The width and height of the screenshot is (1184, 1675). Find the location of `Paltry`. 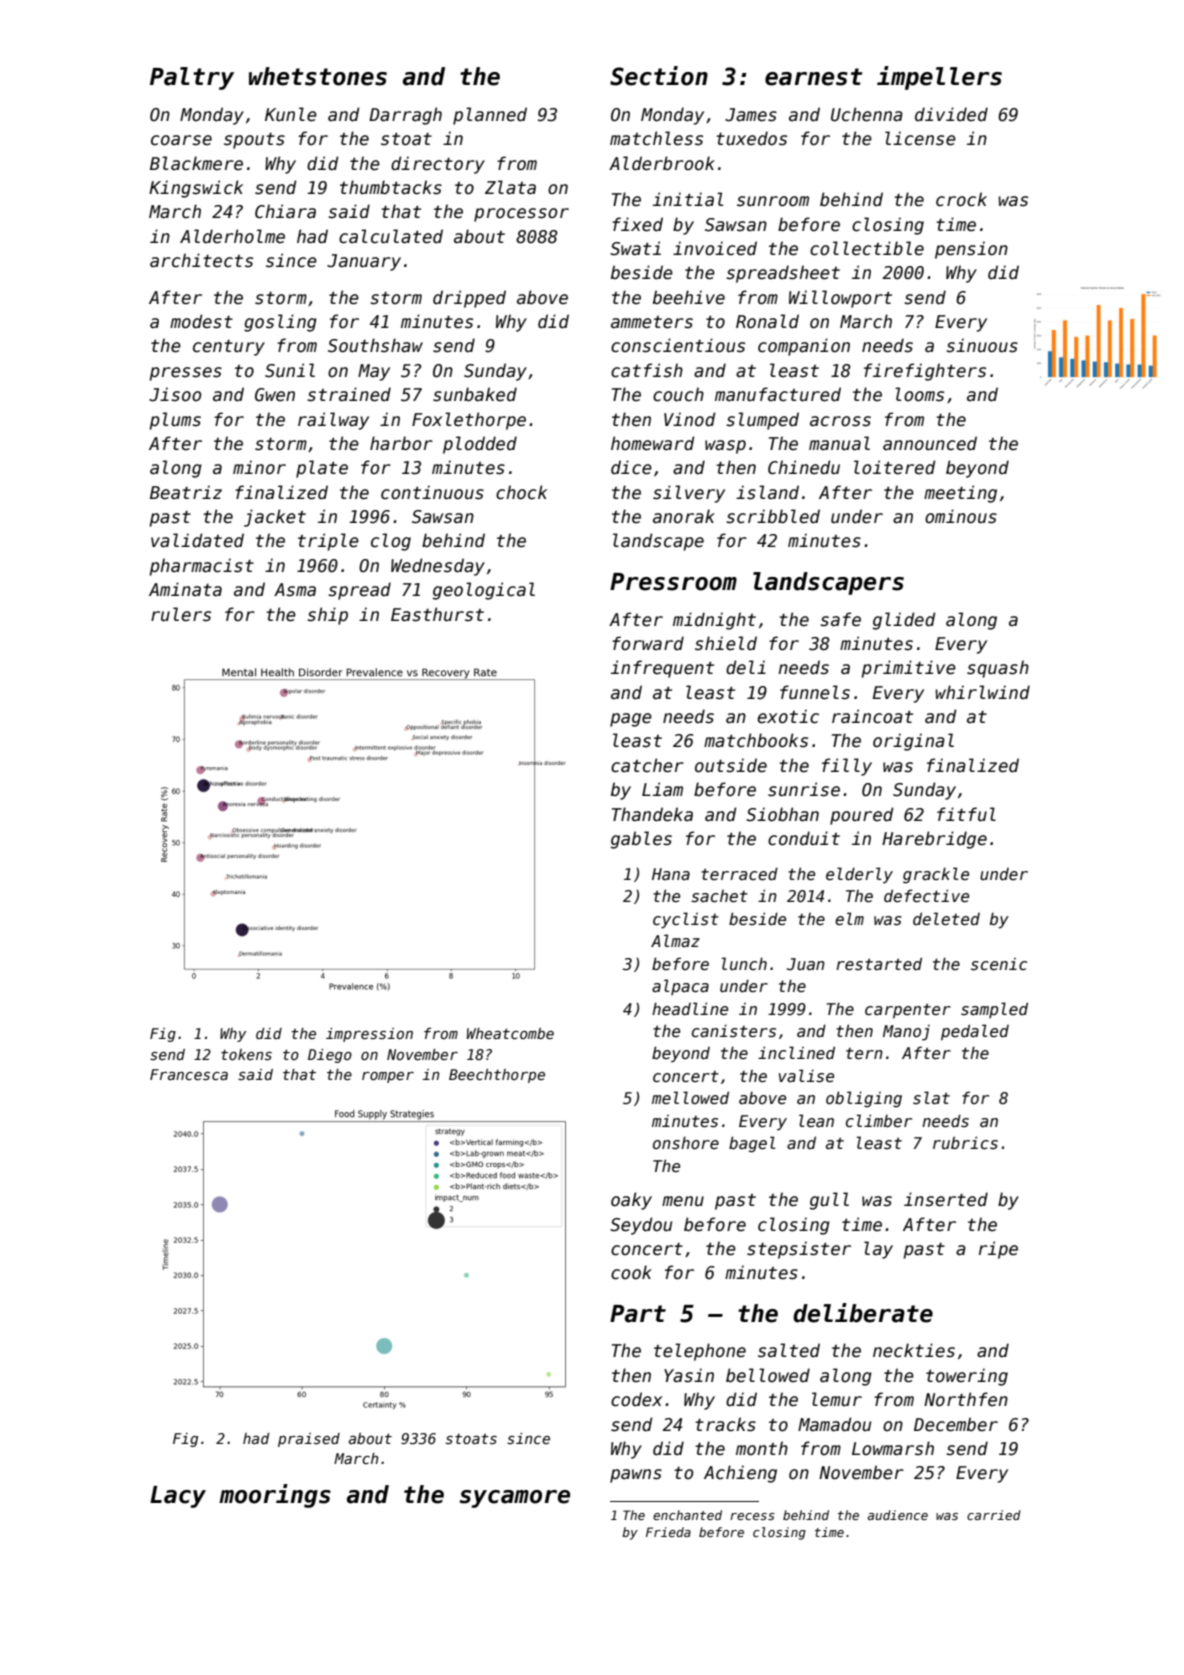

Paltry is located at coordinates (192, 78).
